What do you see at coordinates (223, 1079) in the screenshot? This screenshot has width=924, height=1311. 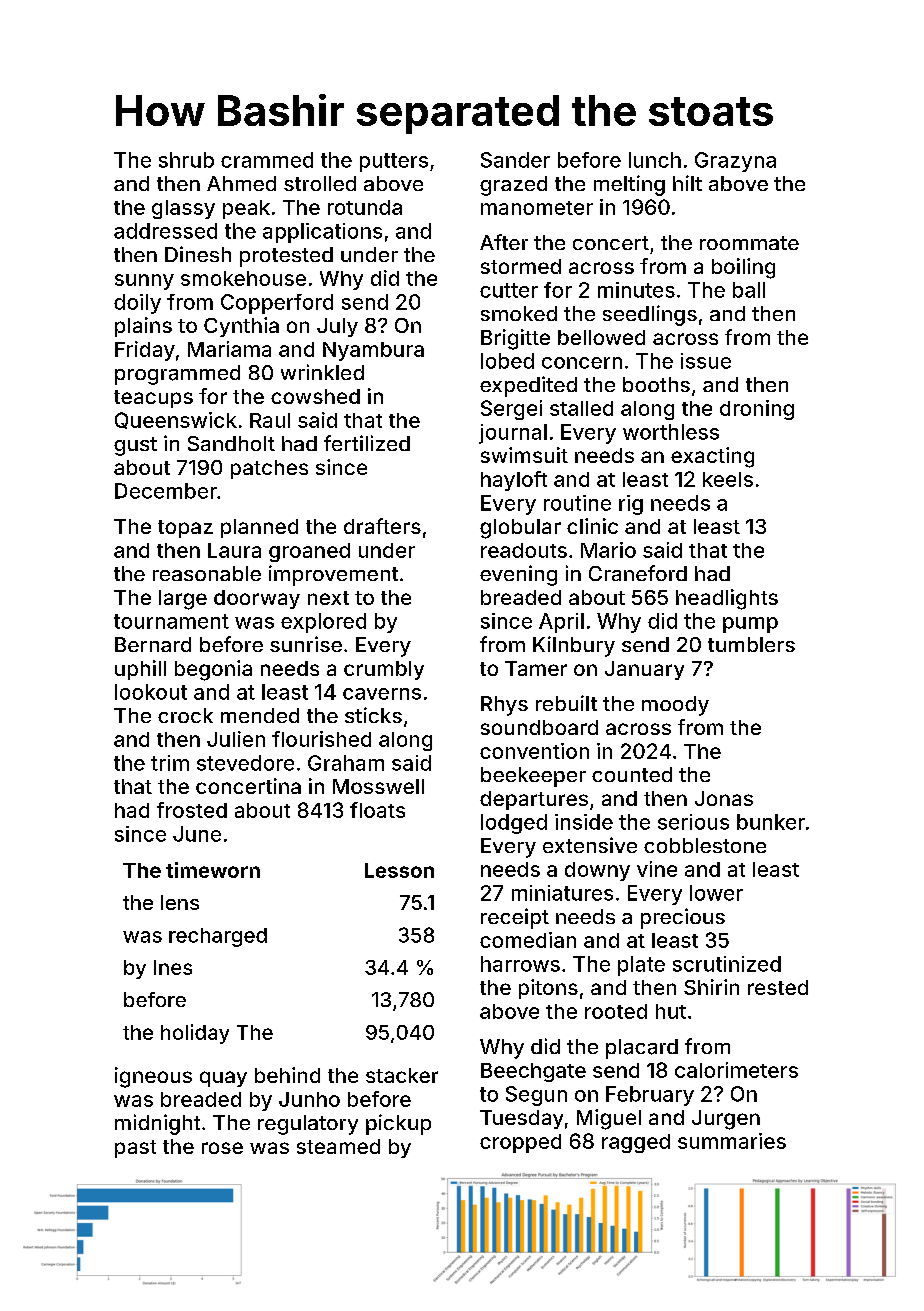 I see `quay` at bounding box center [223, 1079].
